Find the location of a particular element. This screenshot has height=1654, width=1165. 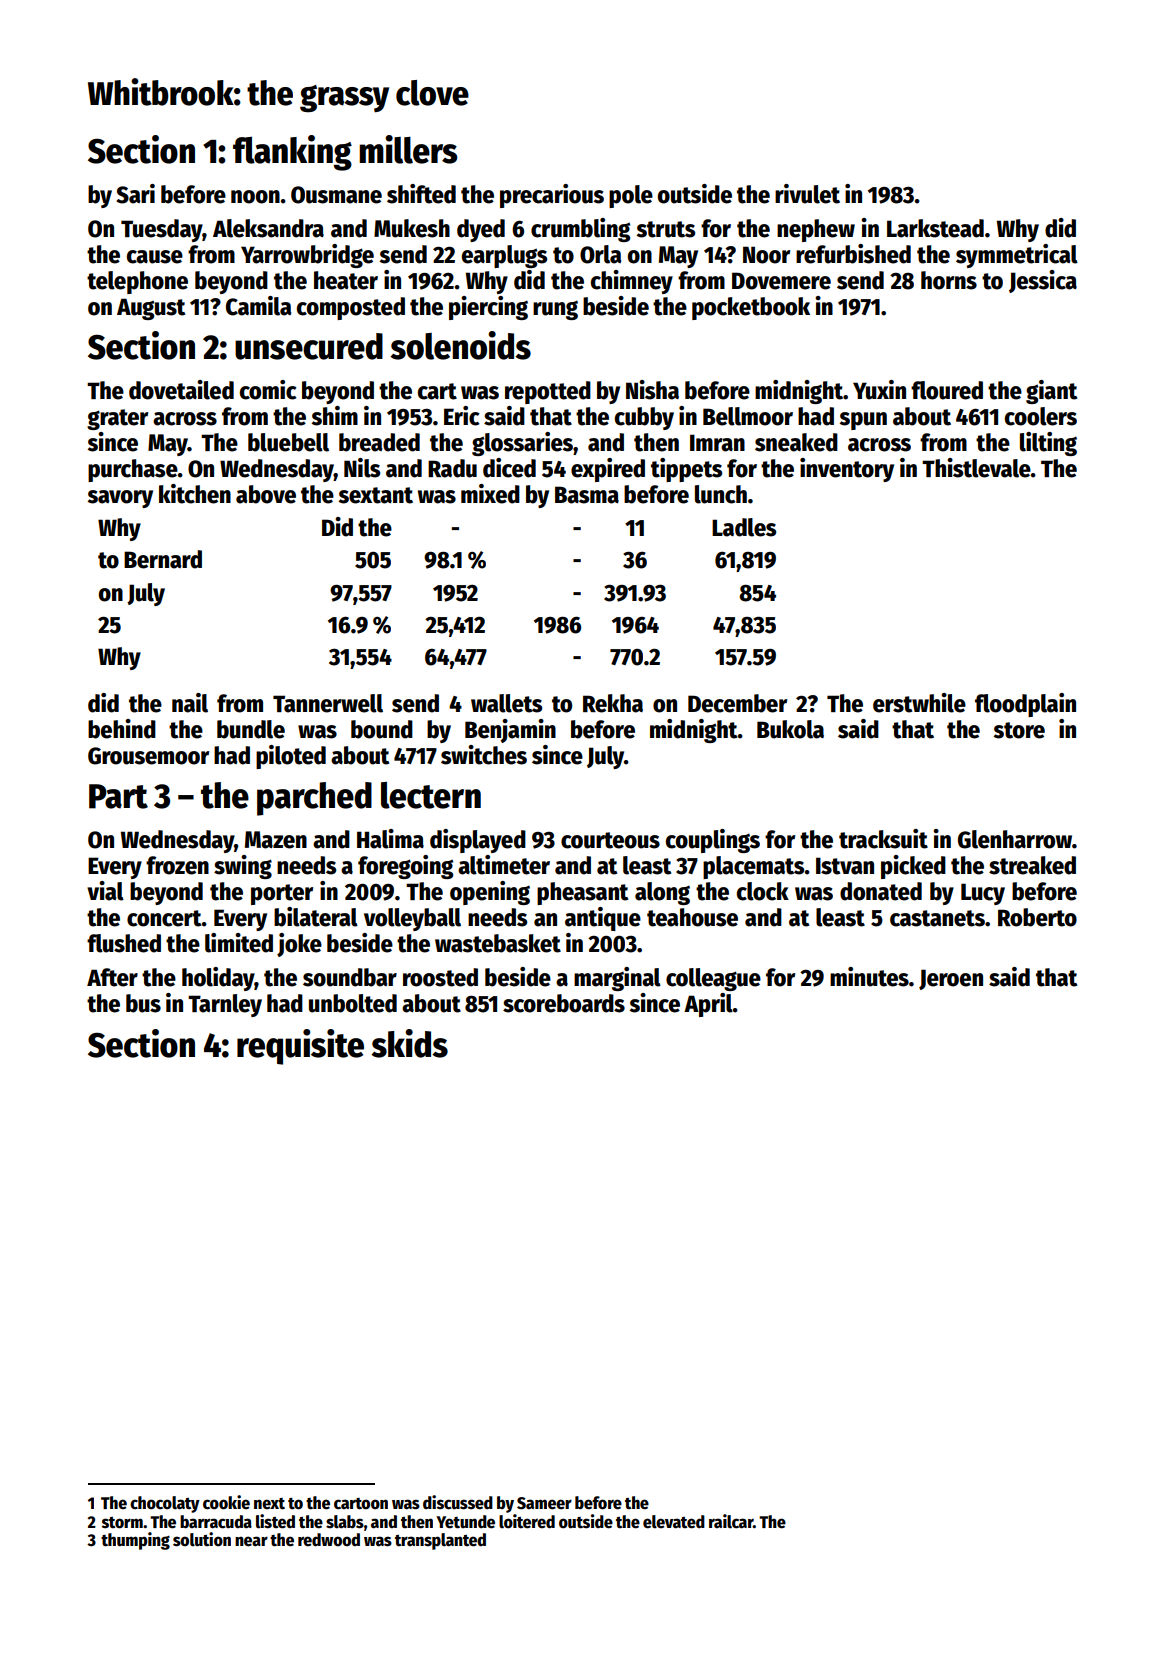

inventory is located at coordinates (847, 470).
